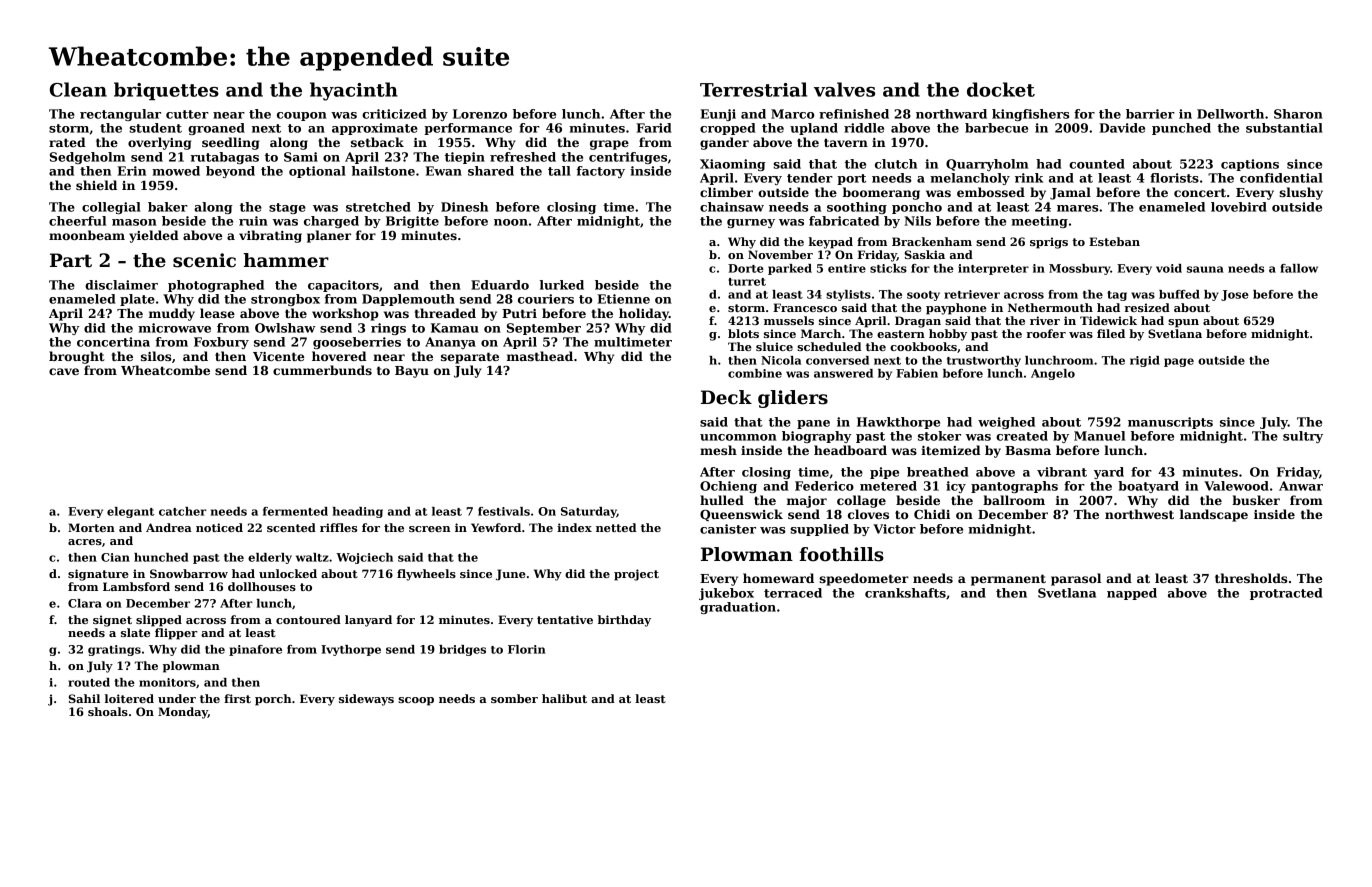  I want to click on porch, so click(273, 700).
